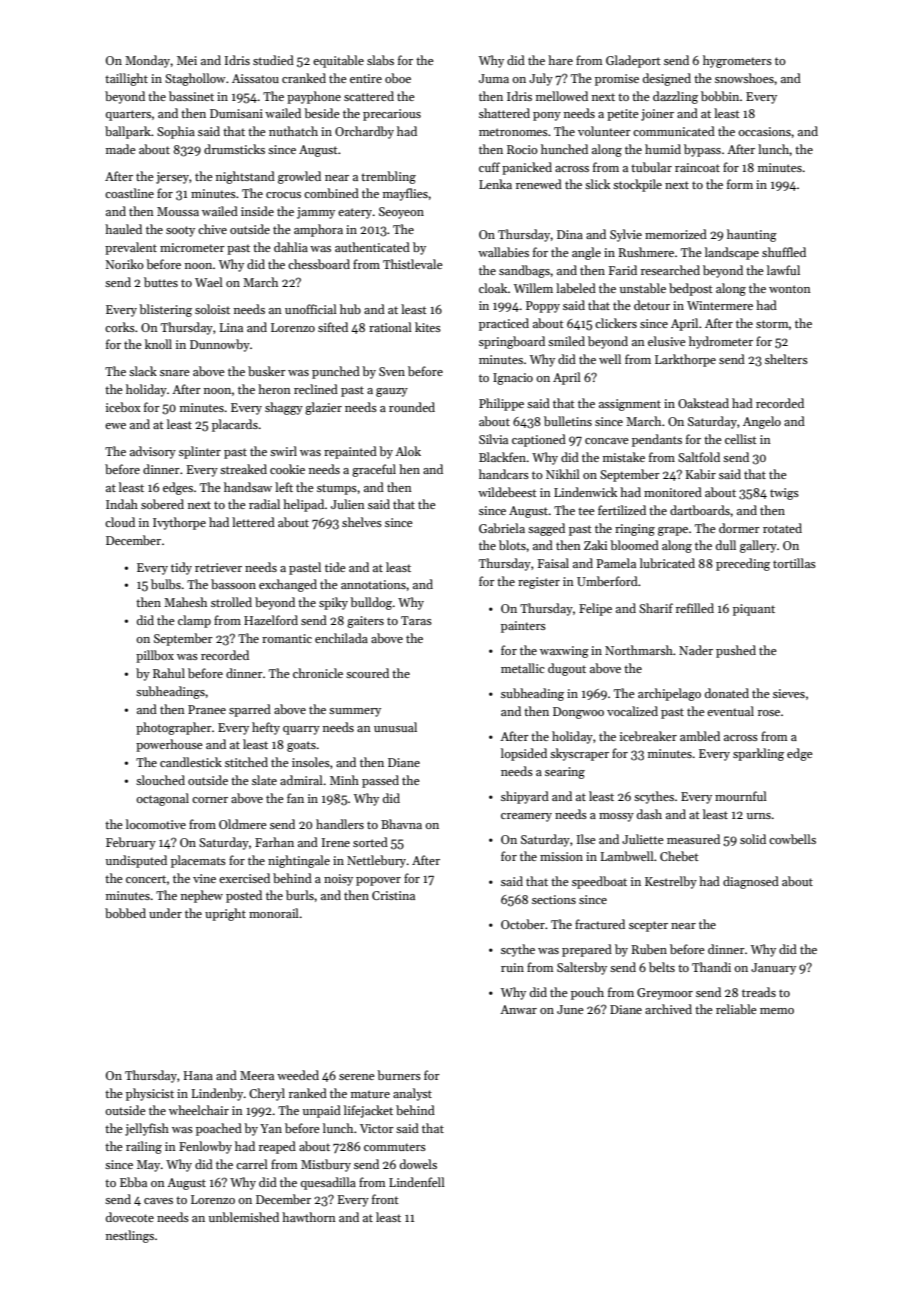 This image has width=924, height=1308. What do you see at coordinates (700, 736) in the image?
I see `ambled` at bounding box center [700, 736].
